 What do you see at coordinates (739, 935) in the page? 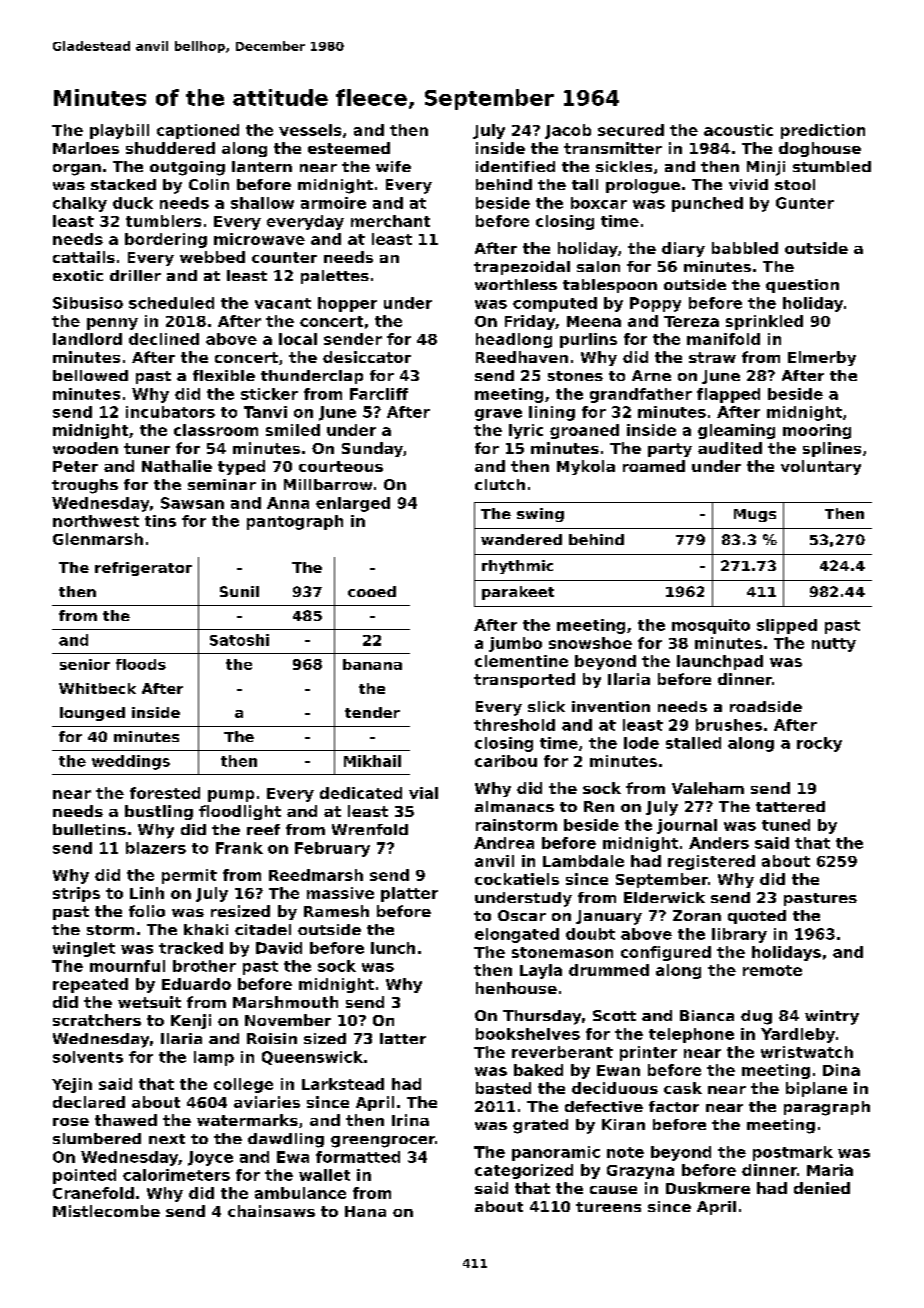
I see `library` at bounding box center [739, 935].
